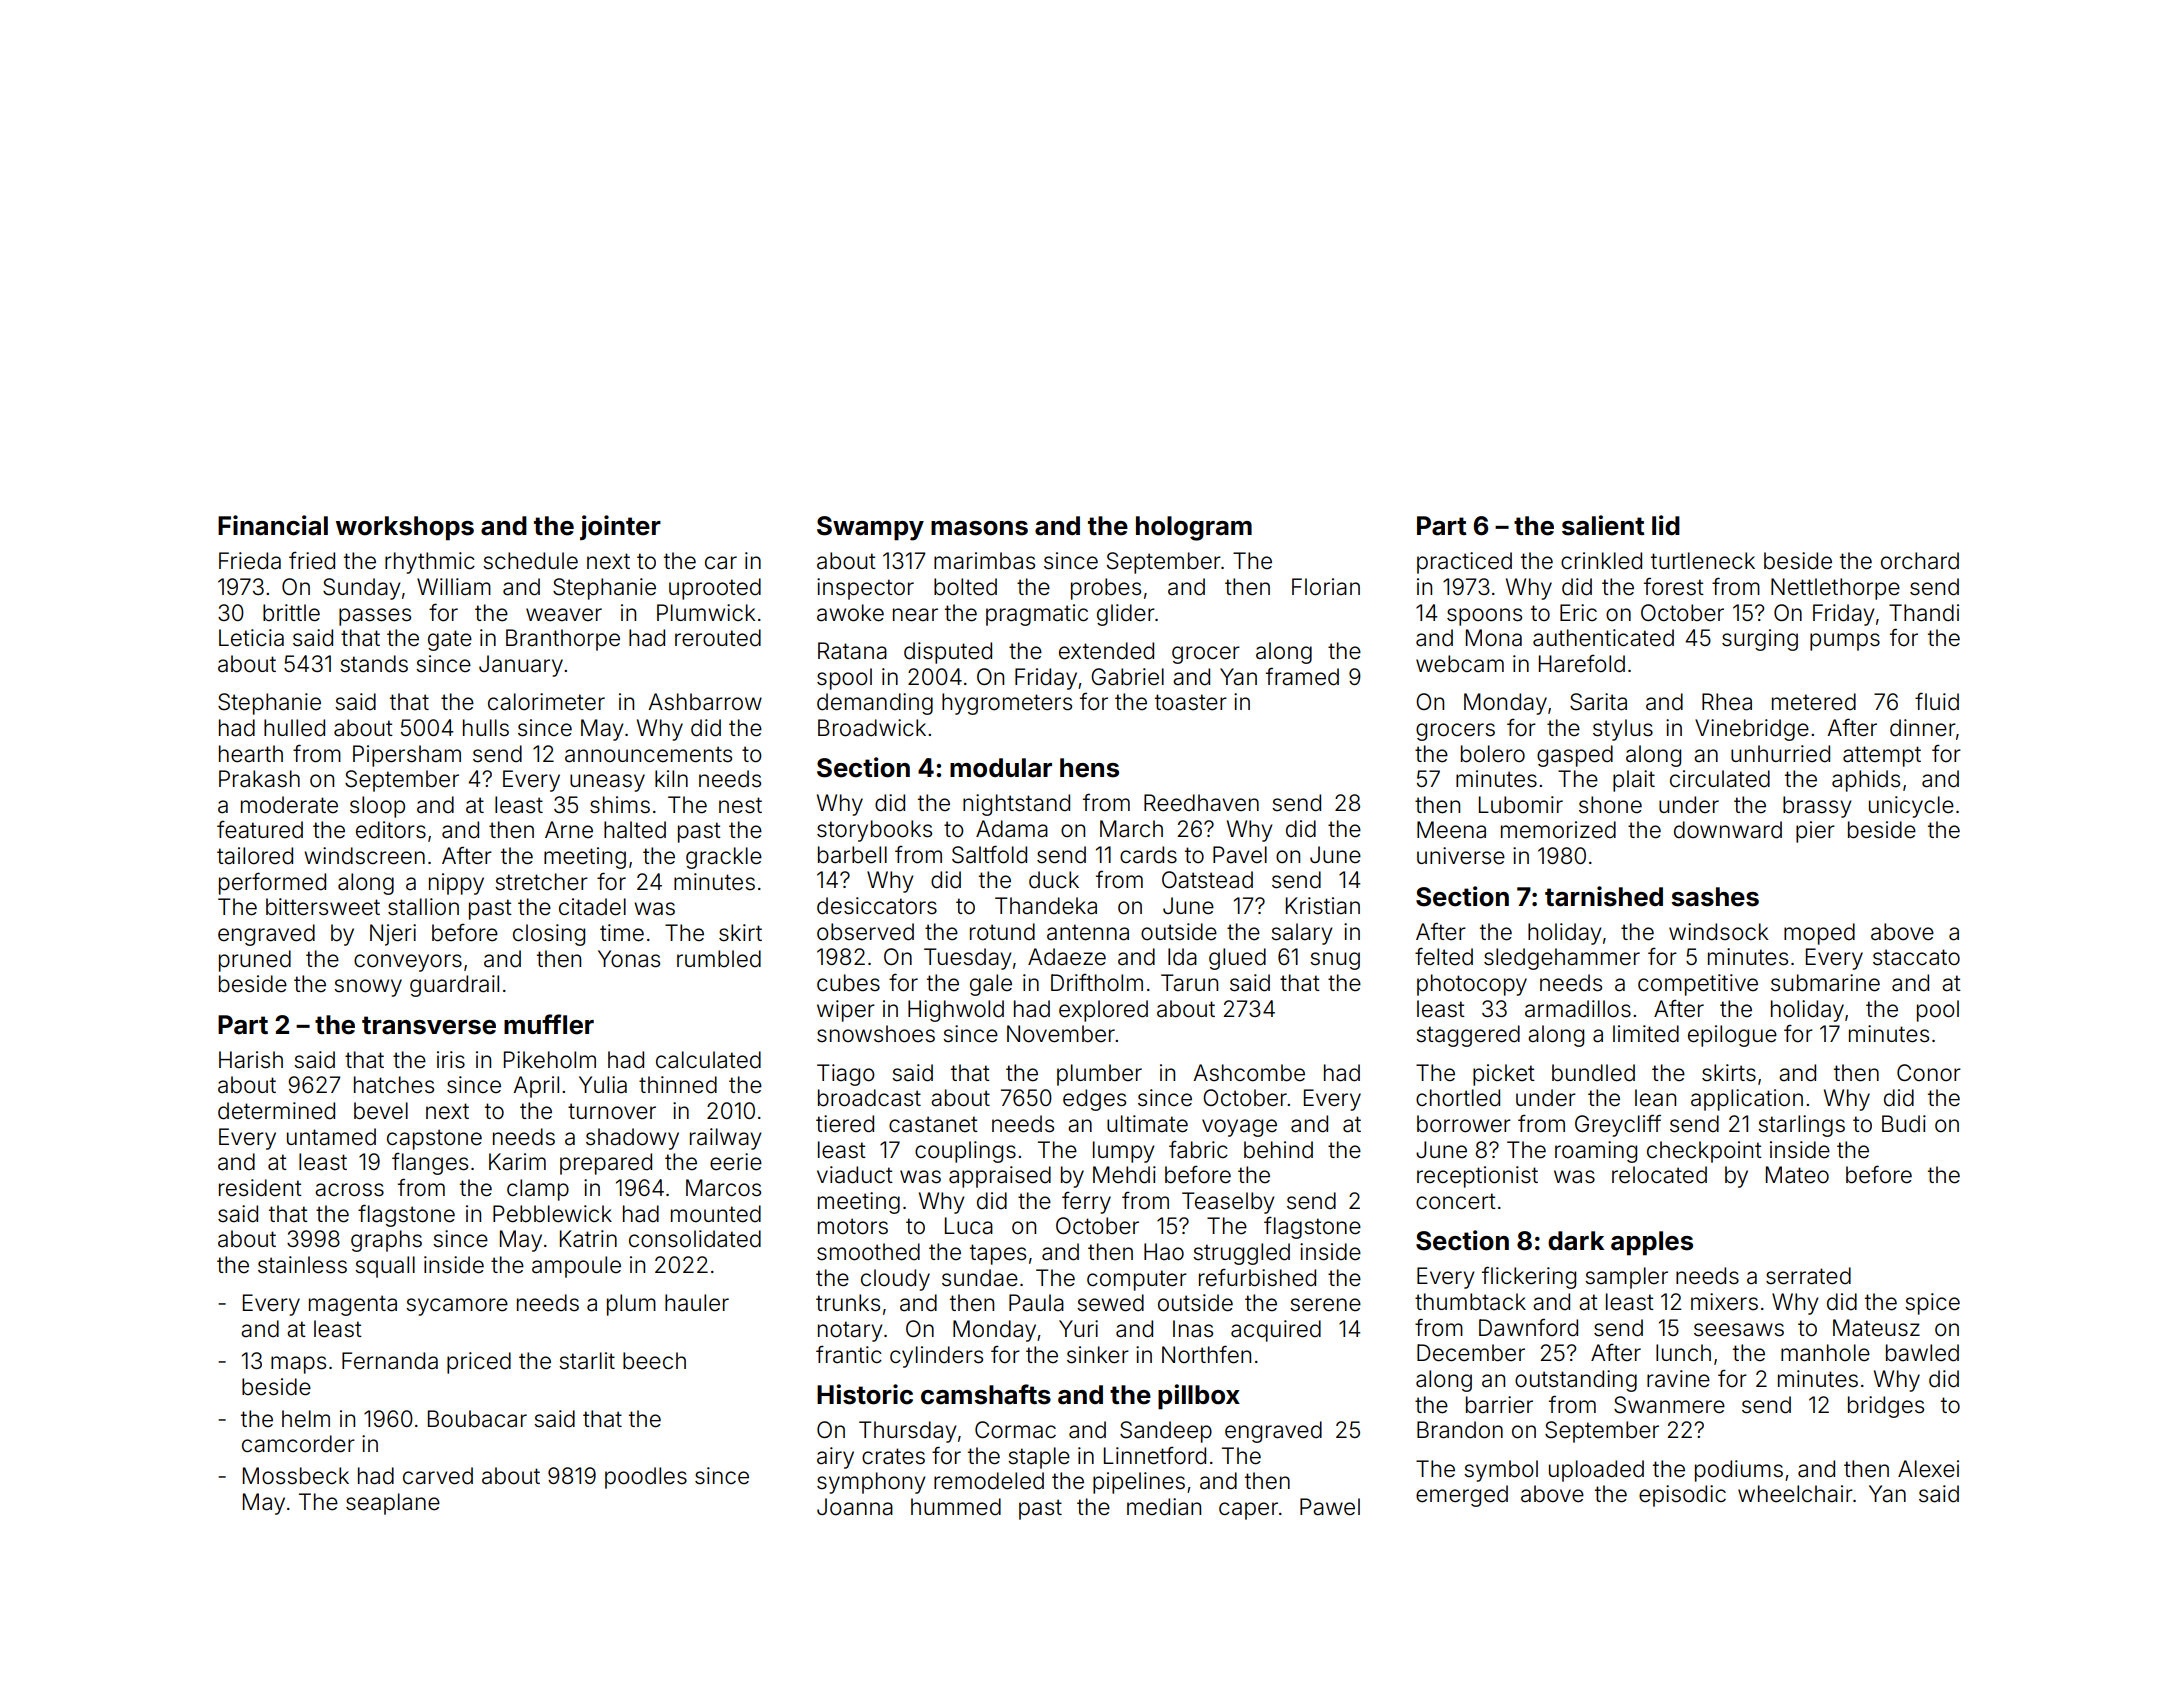 The width and height of the document is (2178, 1683). I want to click on gate, so click(450, 640).
